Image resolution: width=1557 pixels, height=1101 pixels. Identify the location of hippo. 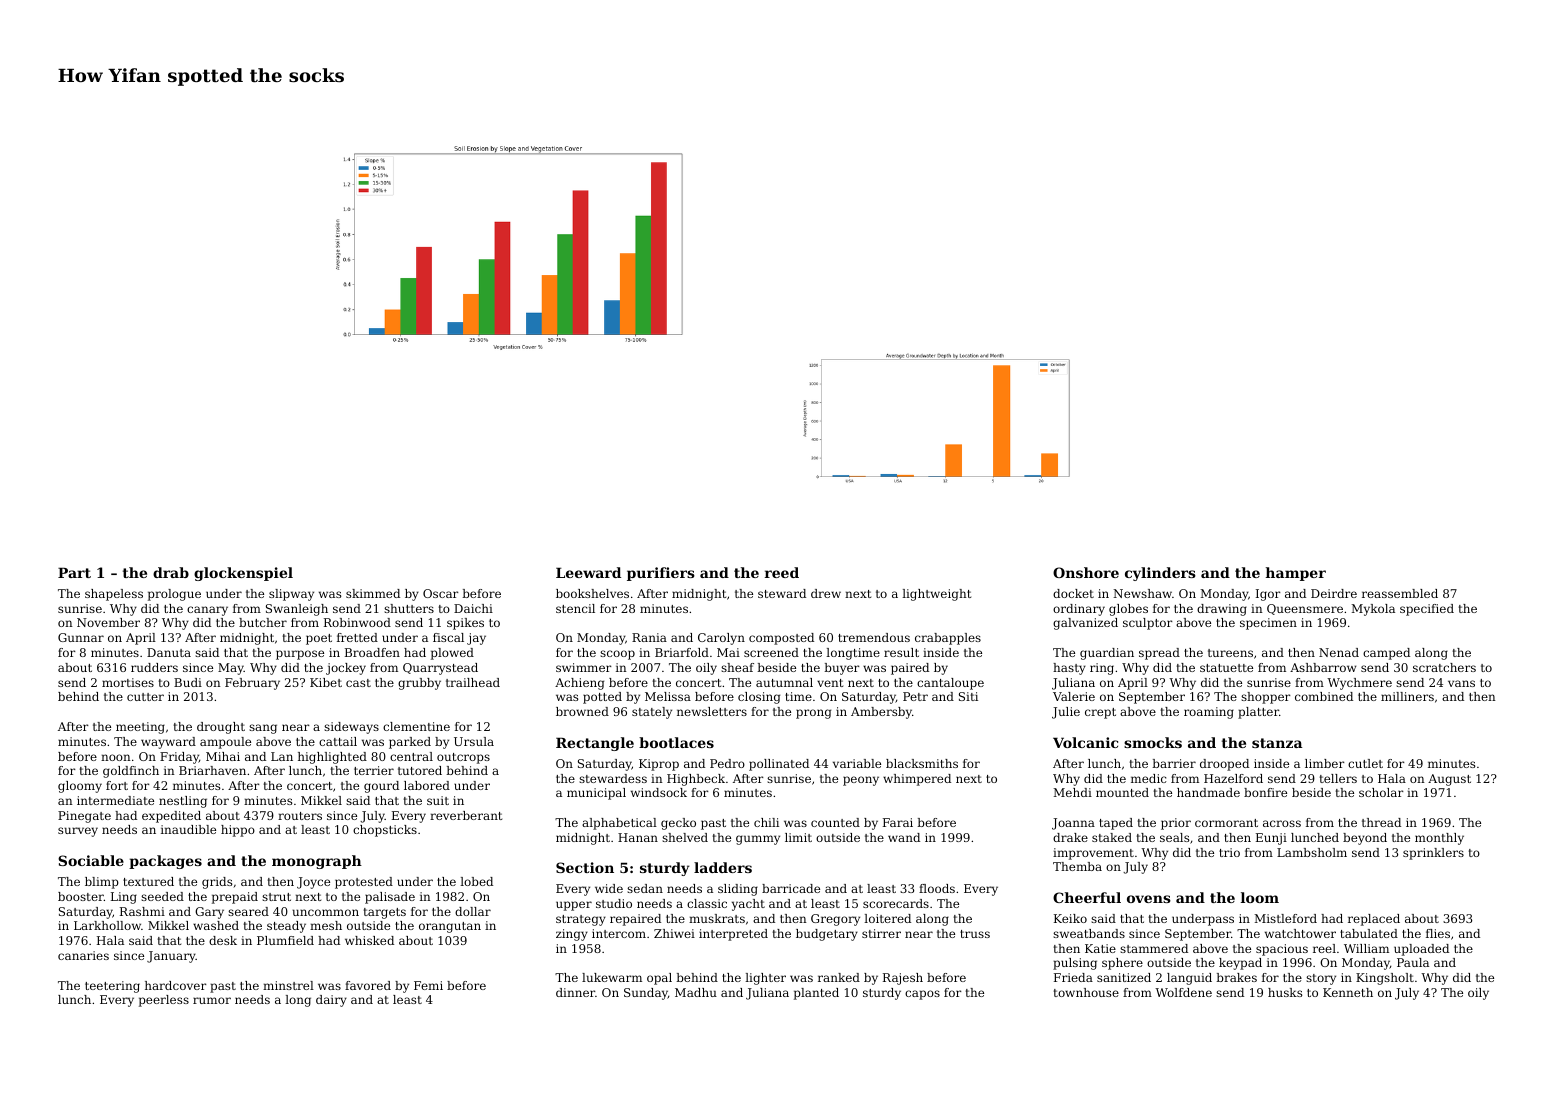
(238, 831).
